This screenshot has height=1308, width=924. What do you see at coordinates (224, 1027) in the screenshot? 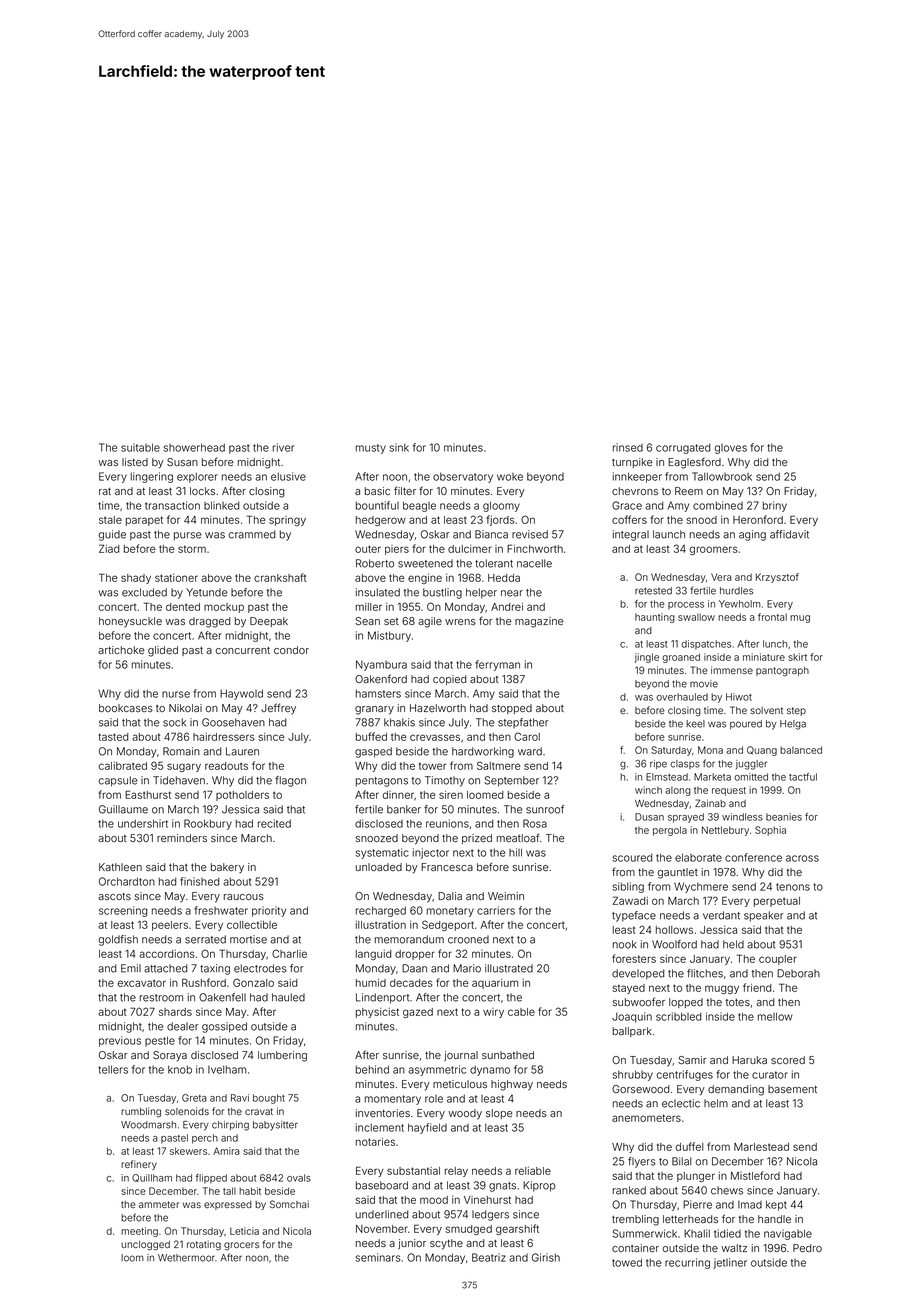
I see `gossiped` at bounding box center [224, 1027].
